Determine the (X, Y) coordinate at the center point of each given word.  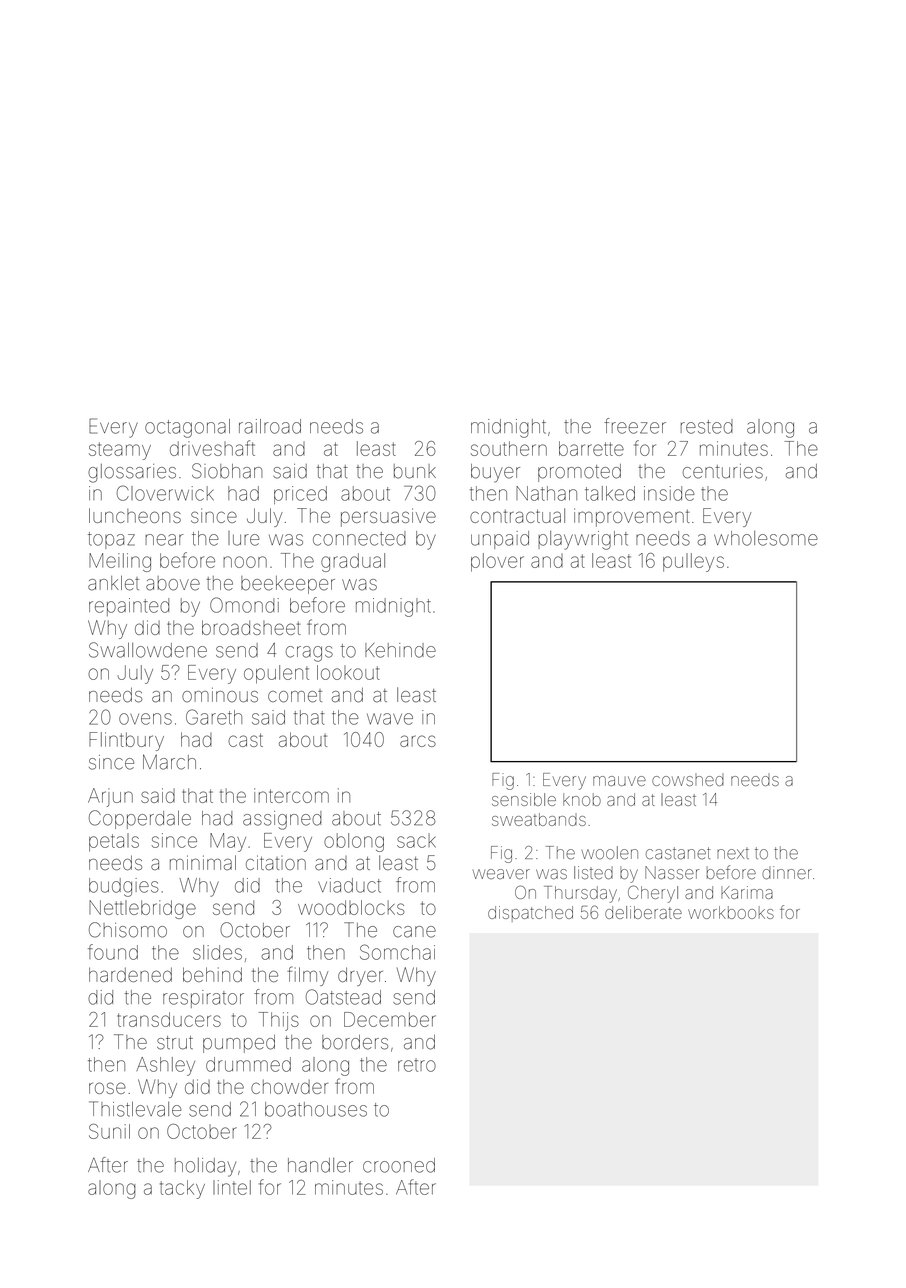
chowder (289, 1086)
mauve (619, 781)
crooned (399, 1165)
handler (320, 1165)
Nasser (672, 872)
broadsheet (251, 627)
